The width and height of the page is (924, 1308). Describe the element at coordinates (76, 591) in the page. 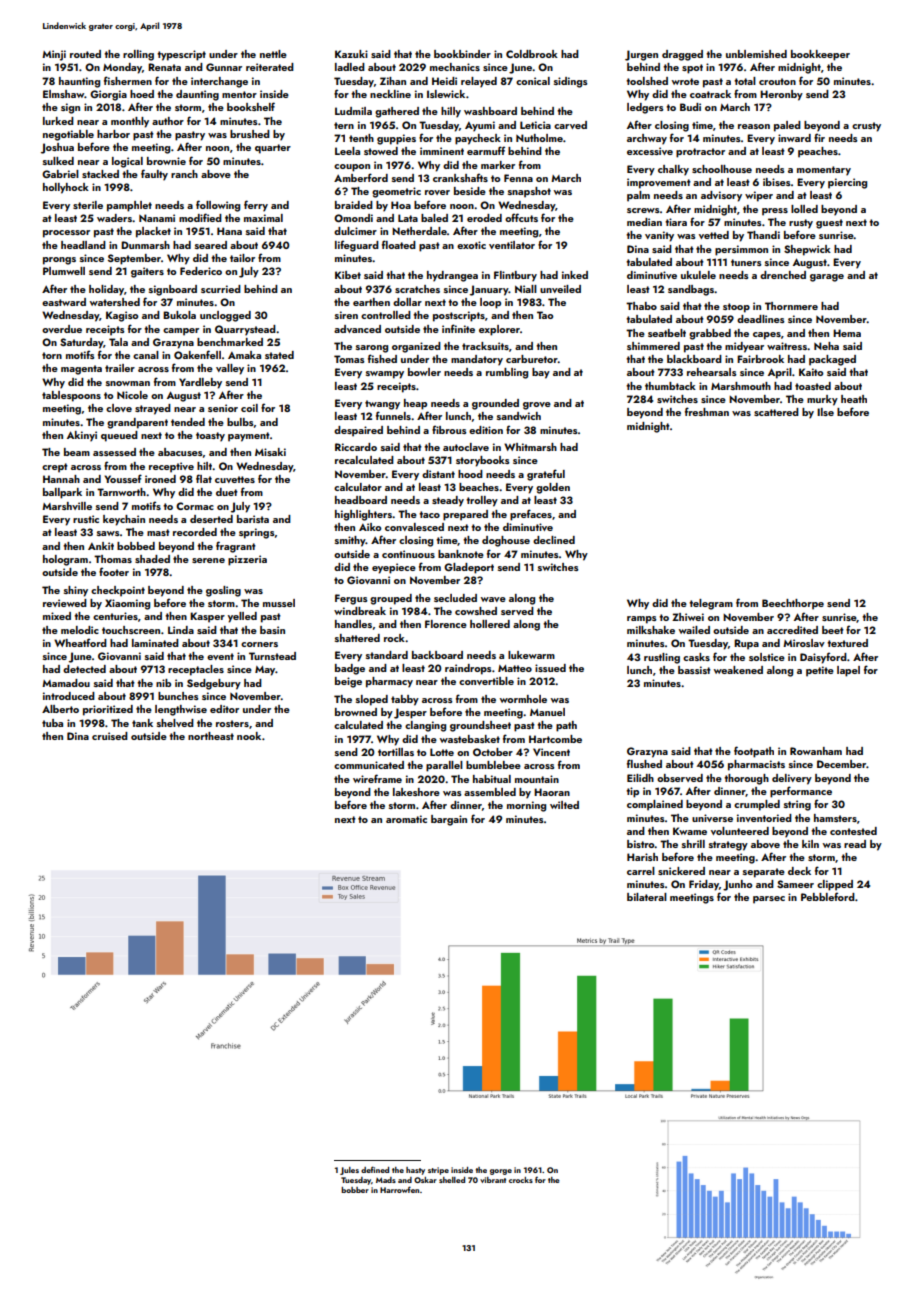

I see `shiny` at that location.
